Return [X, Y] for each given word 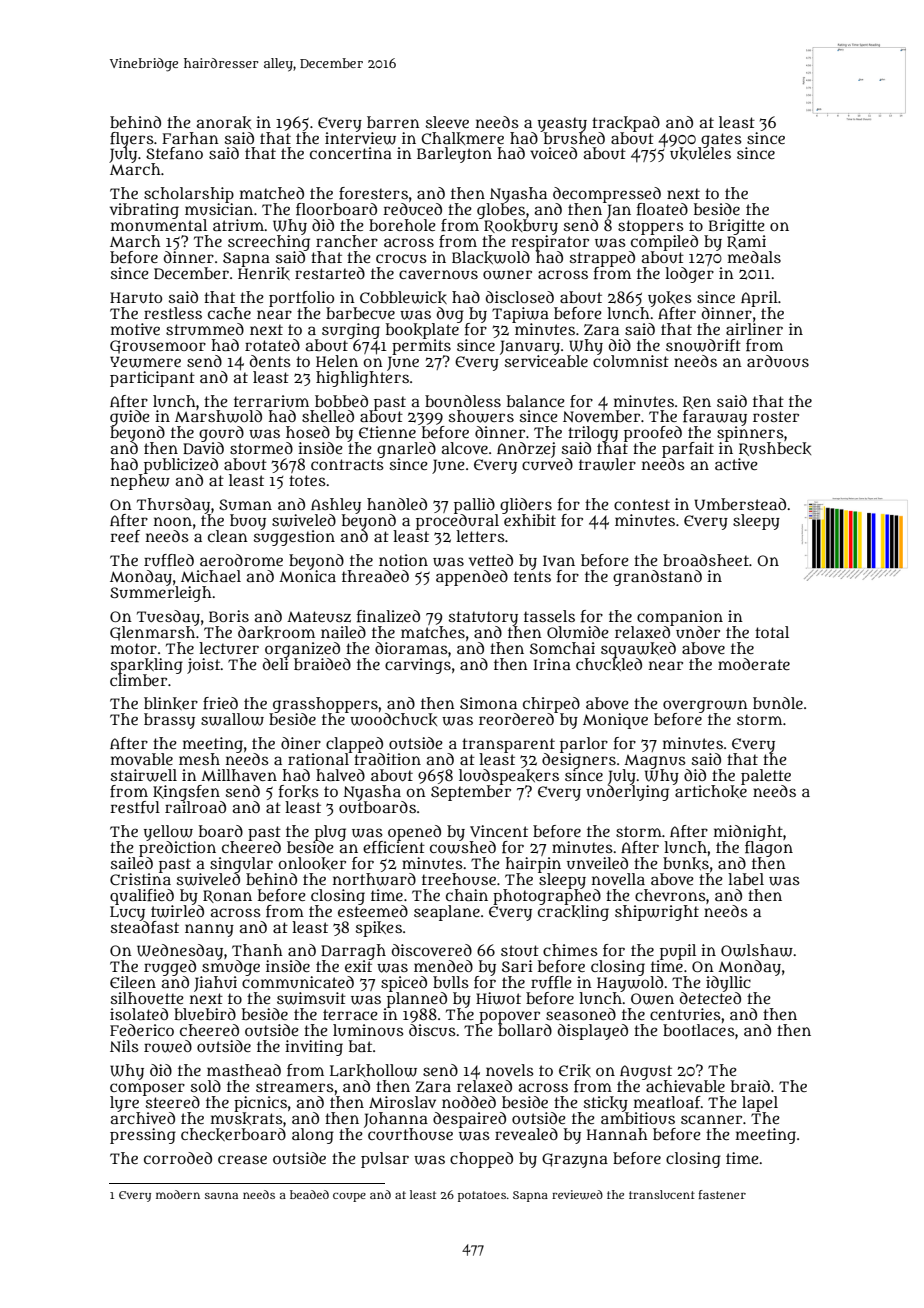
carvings [418, 666]
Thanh [257, 950]
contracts [347, 464]
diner [301, 743]
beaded [309, 1194]
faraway [715, 418]
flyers [132, 140]
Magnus [655, 762]
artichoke [711, 791]
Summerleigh [161, 594]
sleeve [447, 122]
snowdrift [703, 345]
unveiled [597, 863]
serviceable [546, 361]
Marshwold [218, 416]
